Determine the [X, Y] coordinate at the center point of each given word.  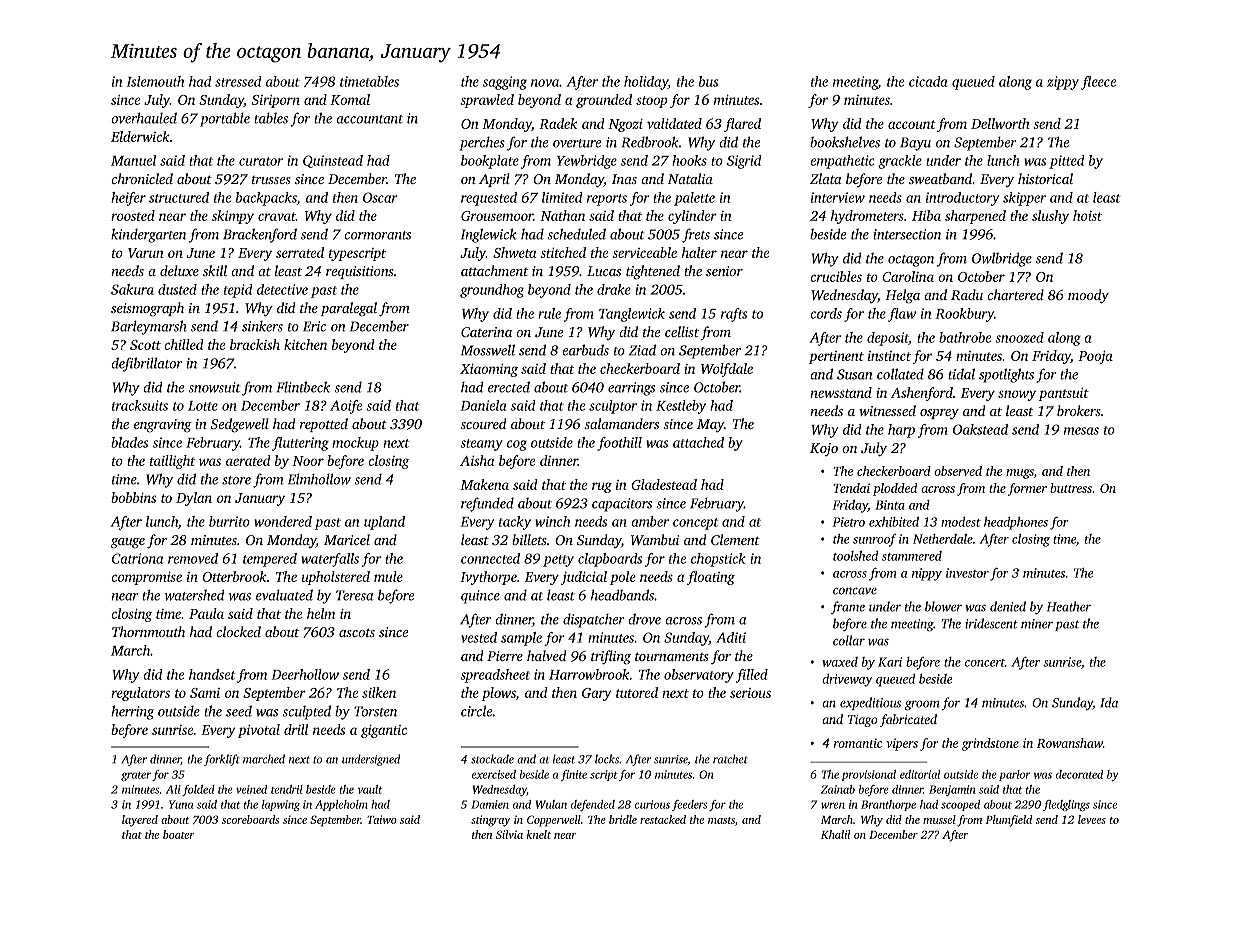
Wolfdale [727, 370]
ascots [357, 632]
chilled [183, 344]
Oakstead [980, 429]
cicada [928, 81]
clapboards [610, 560]
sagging [505, 83]
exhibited [894, 522]
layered [140, 821]
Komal [350, 99]
